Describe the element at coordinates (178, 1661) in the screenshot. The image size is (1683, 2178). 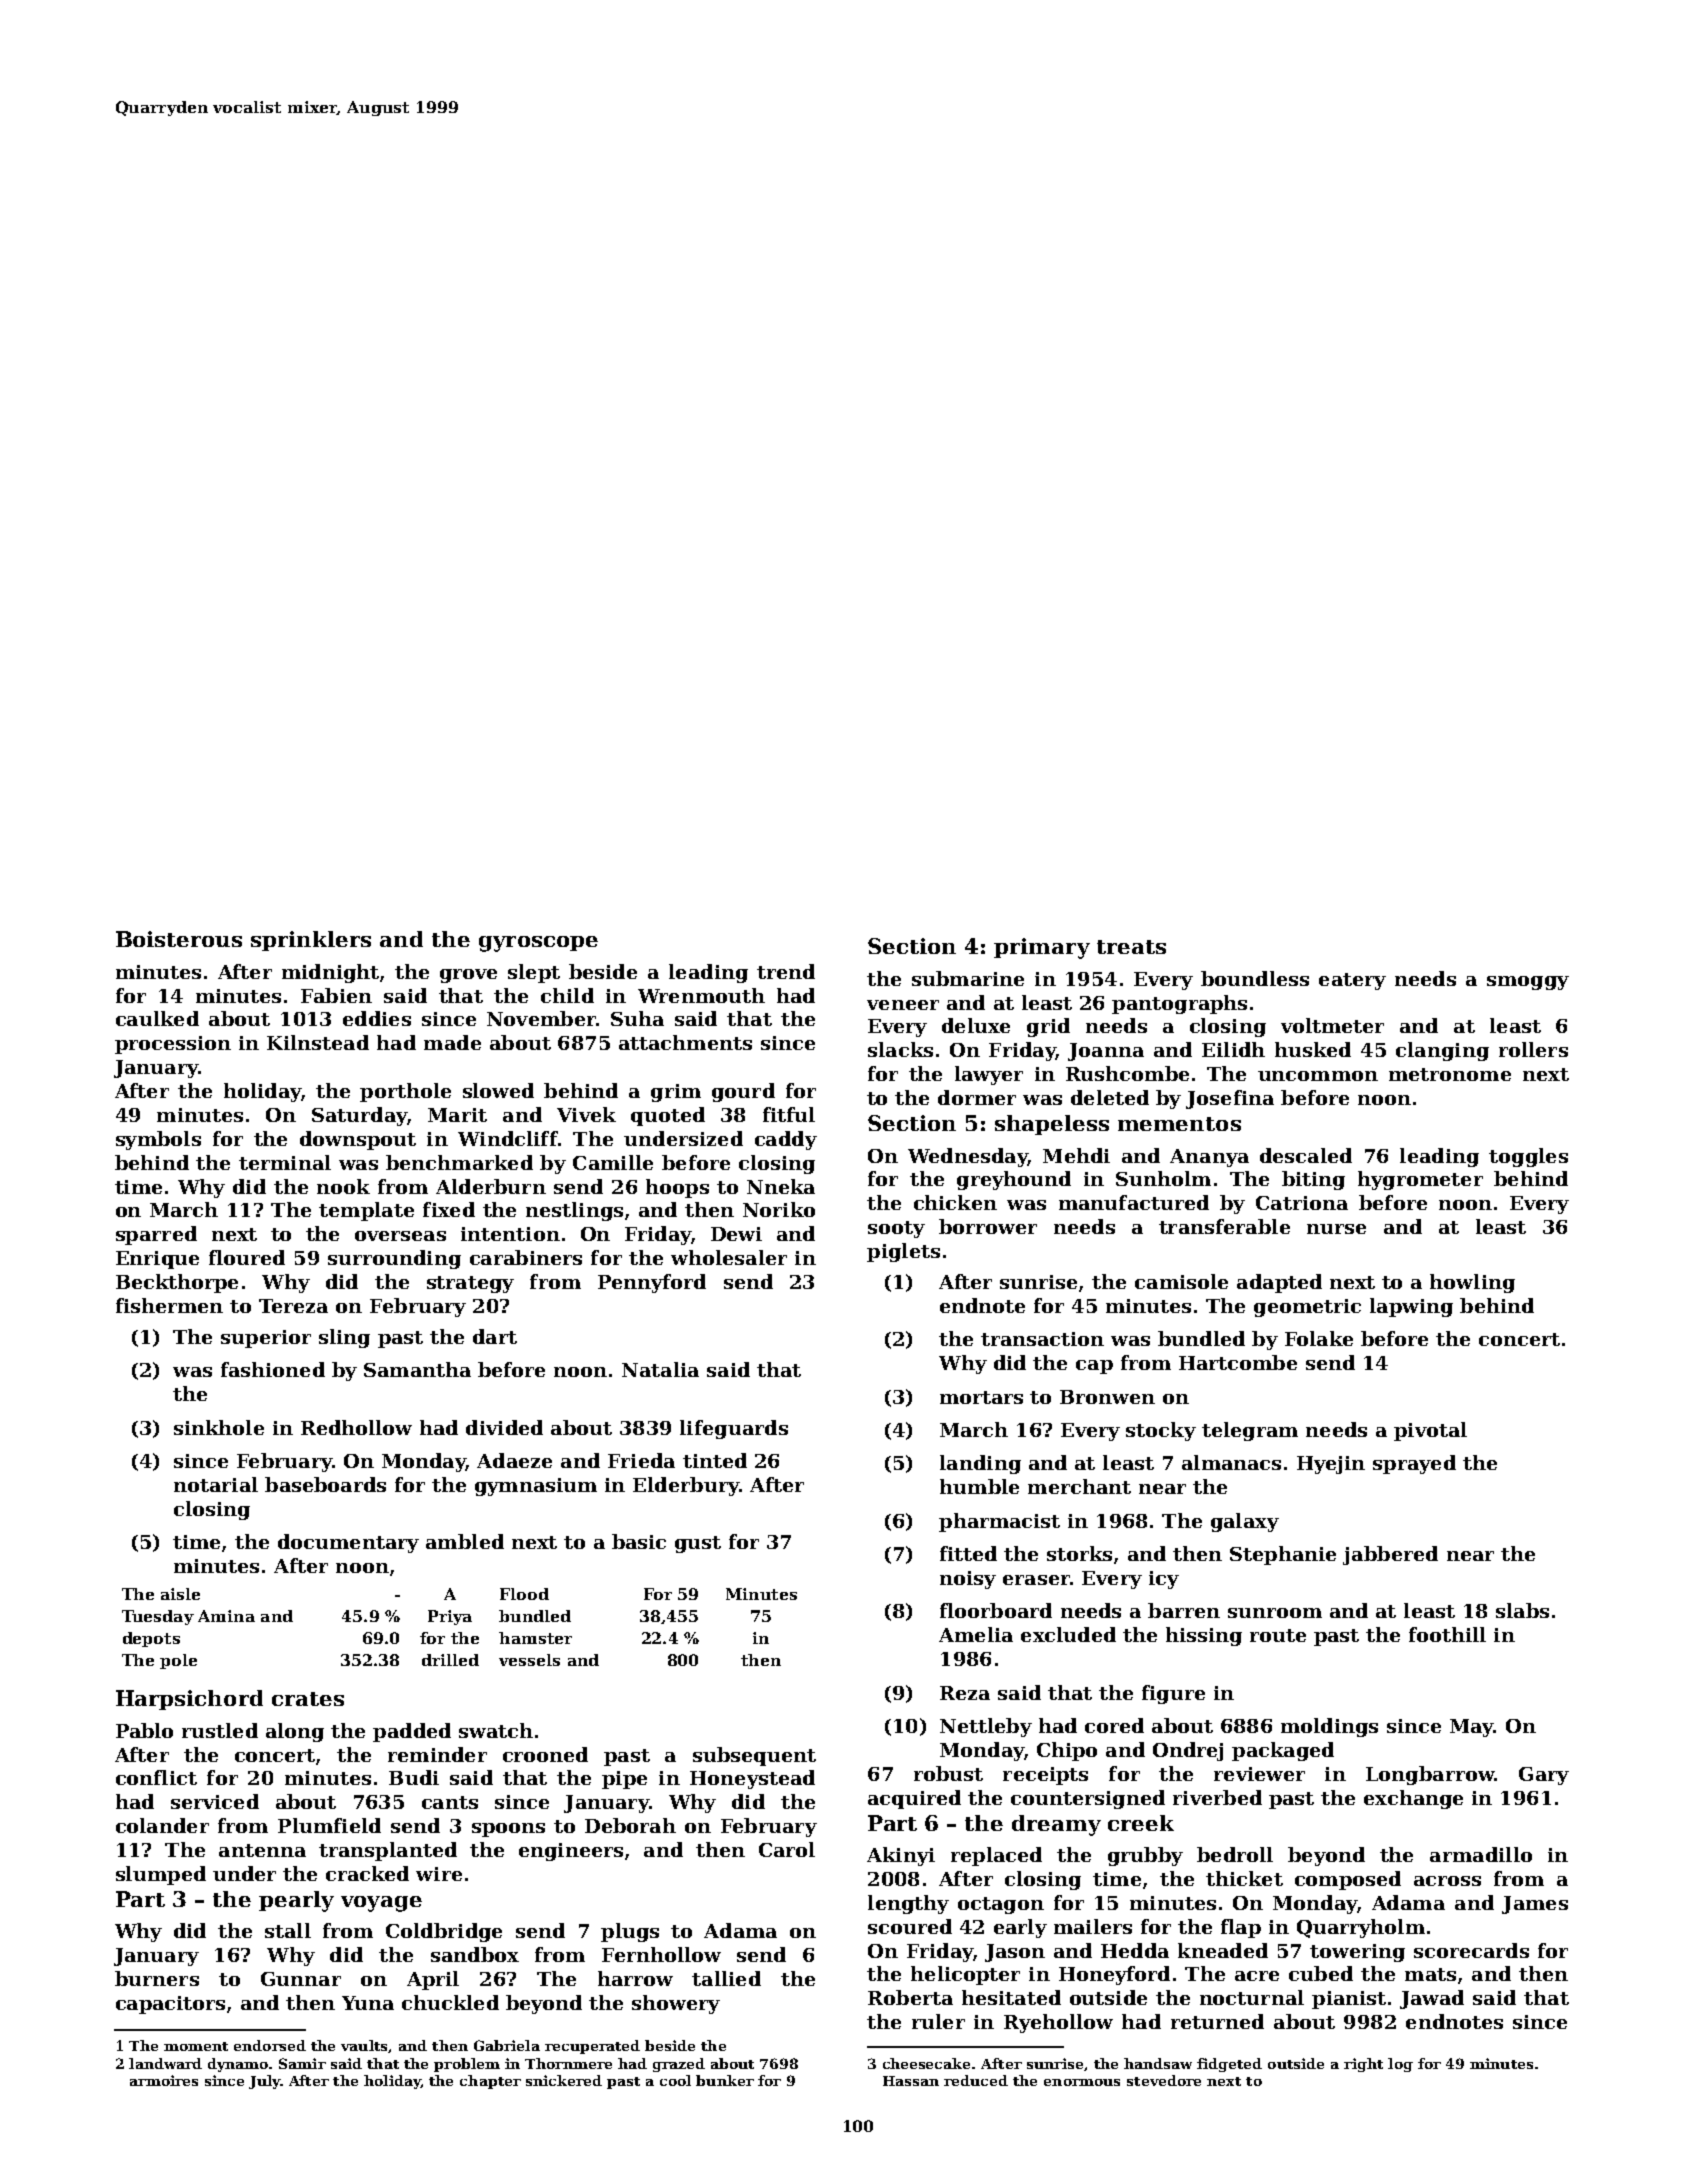
I see `pole` at that location.
